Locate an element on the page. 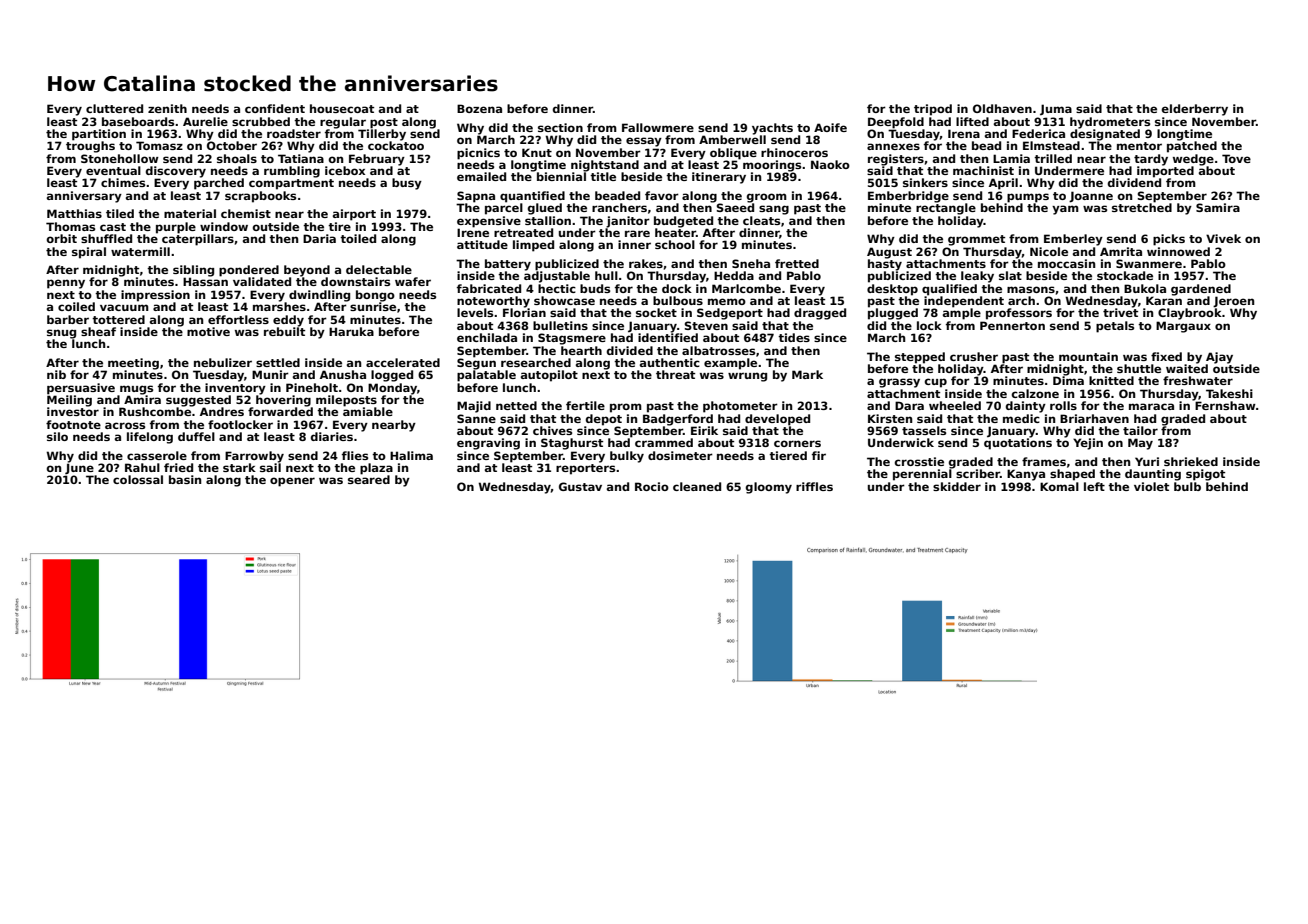 Image resolution: width=1308 pixels, height=924 pixels. flies is located at coordinates (355, 455).
